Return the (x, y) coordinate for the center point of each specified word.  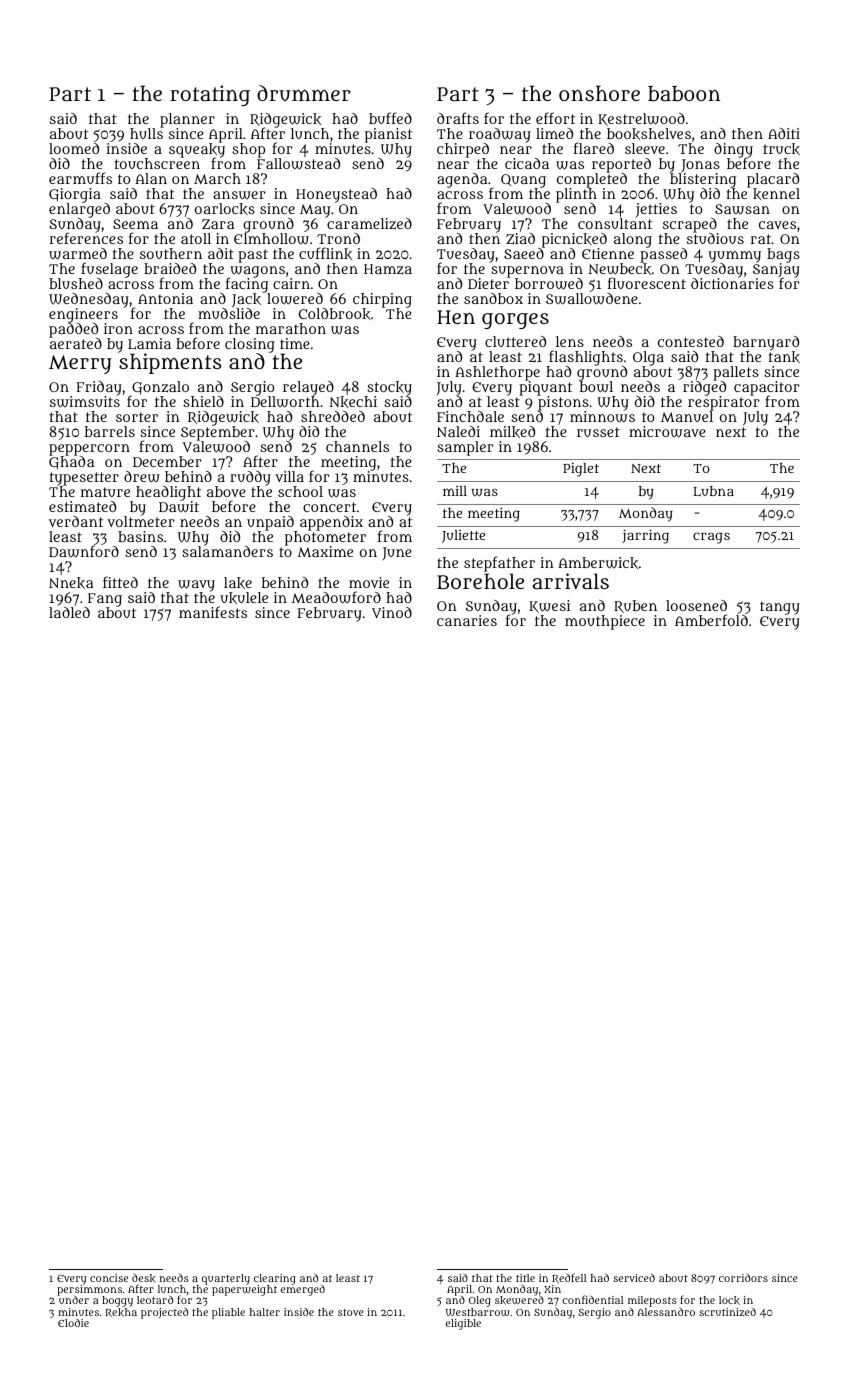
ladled (69, 612)
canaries (467, 620)
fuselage (109, 270)
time (295, 343)
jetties (656, 210)
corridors (743, 1277)
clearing (275, 1280)
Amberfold (711, 620)
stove (351, 1312)
